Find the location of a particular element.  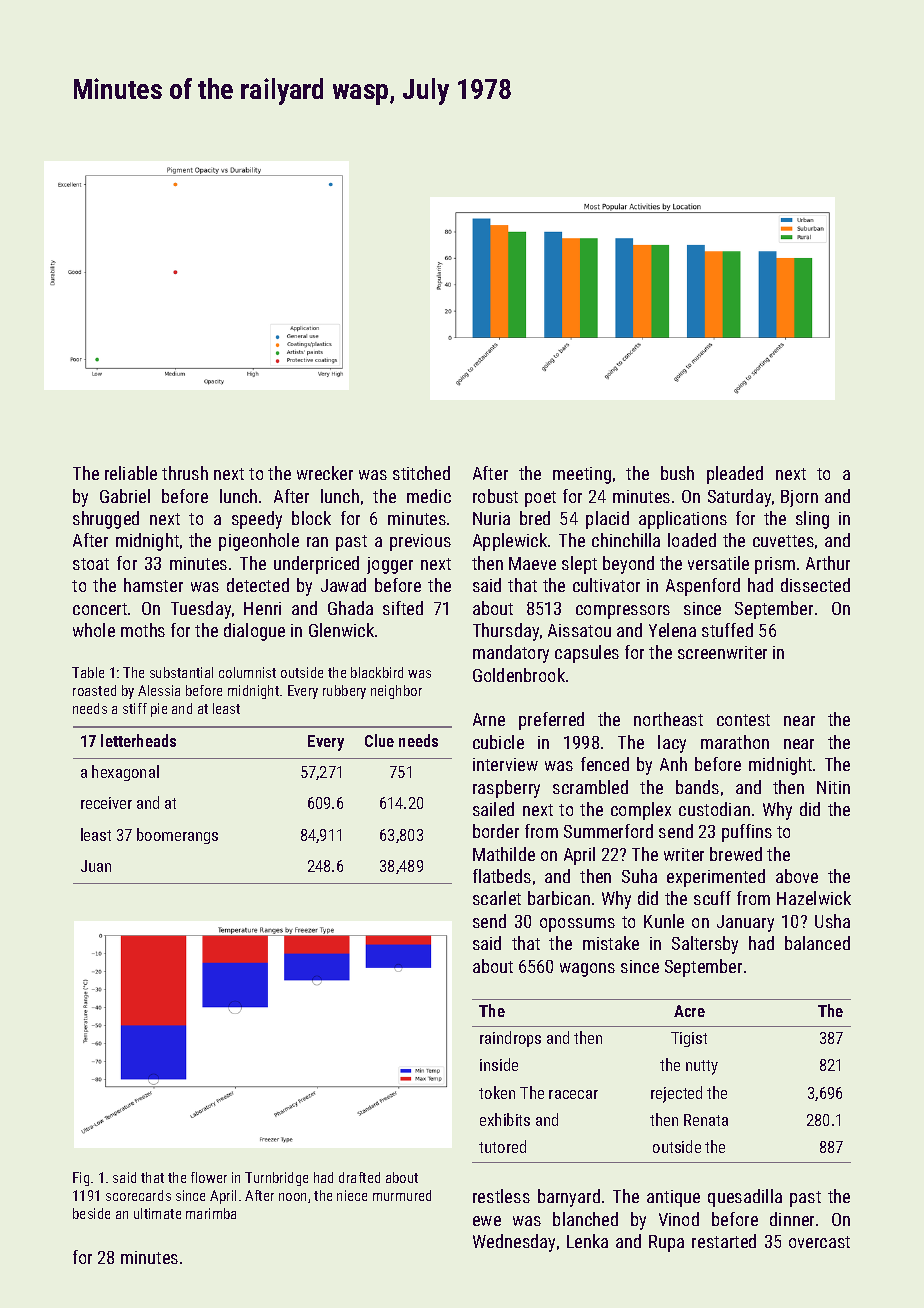

ultimate is located at coordinates (157, 1213).
